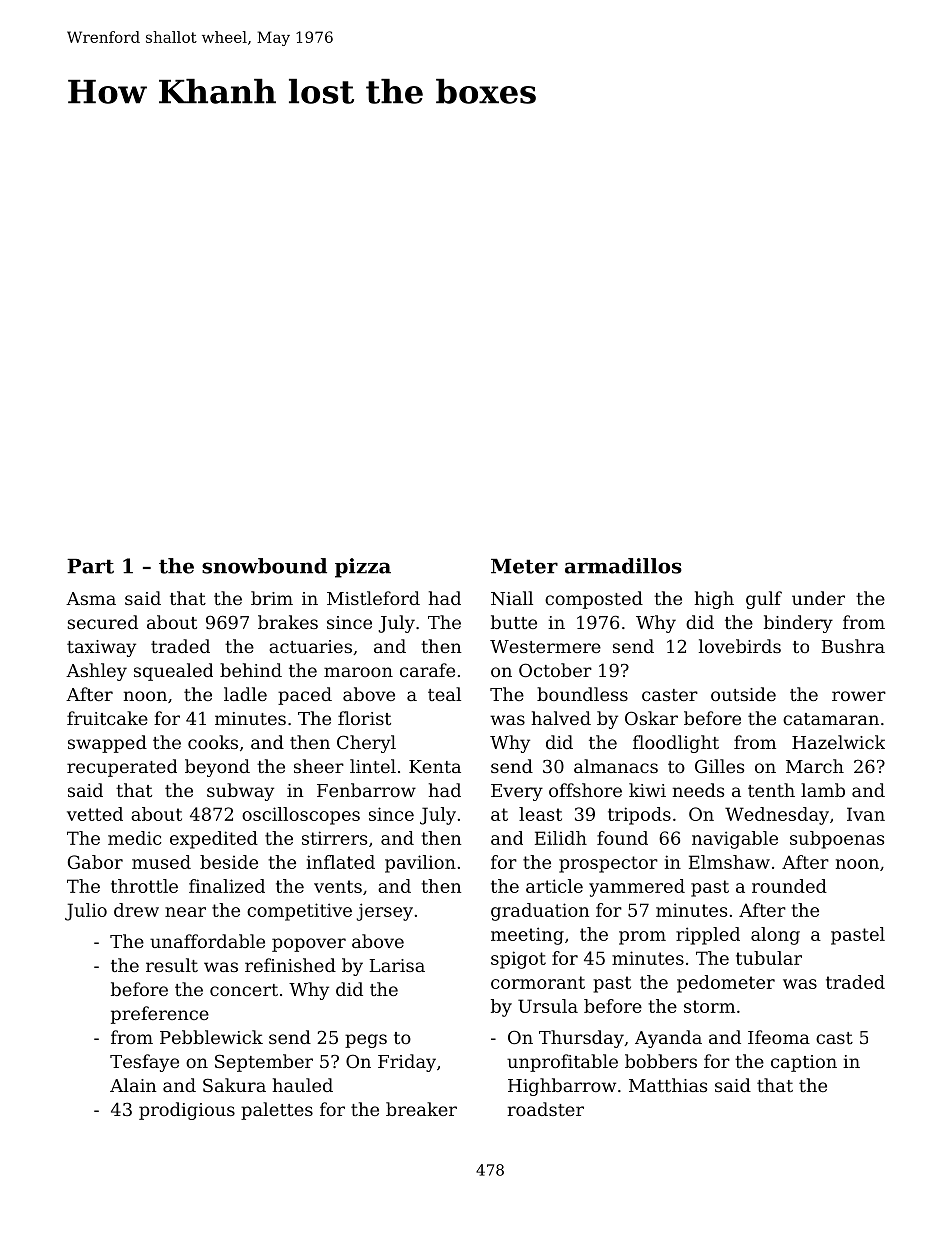 This screenshot has width=952, height=1233. I want to click on pizza, so click(363, 568).
